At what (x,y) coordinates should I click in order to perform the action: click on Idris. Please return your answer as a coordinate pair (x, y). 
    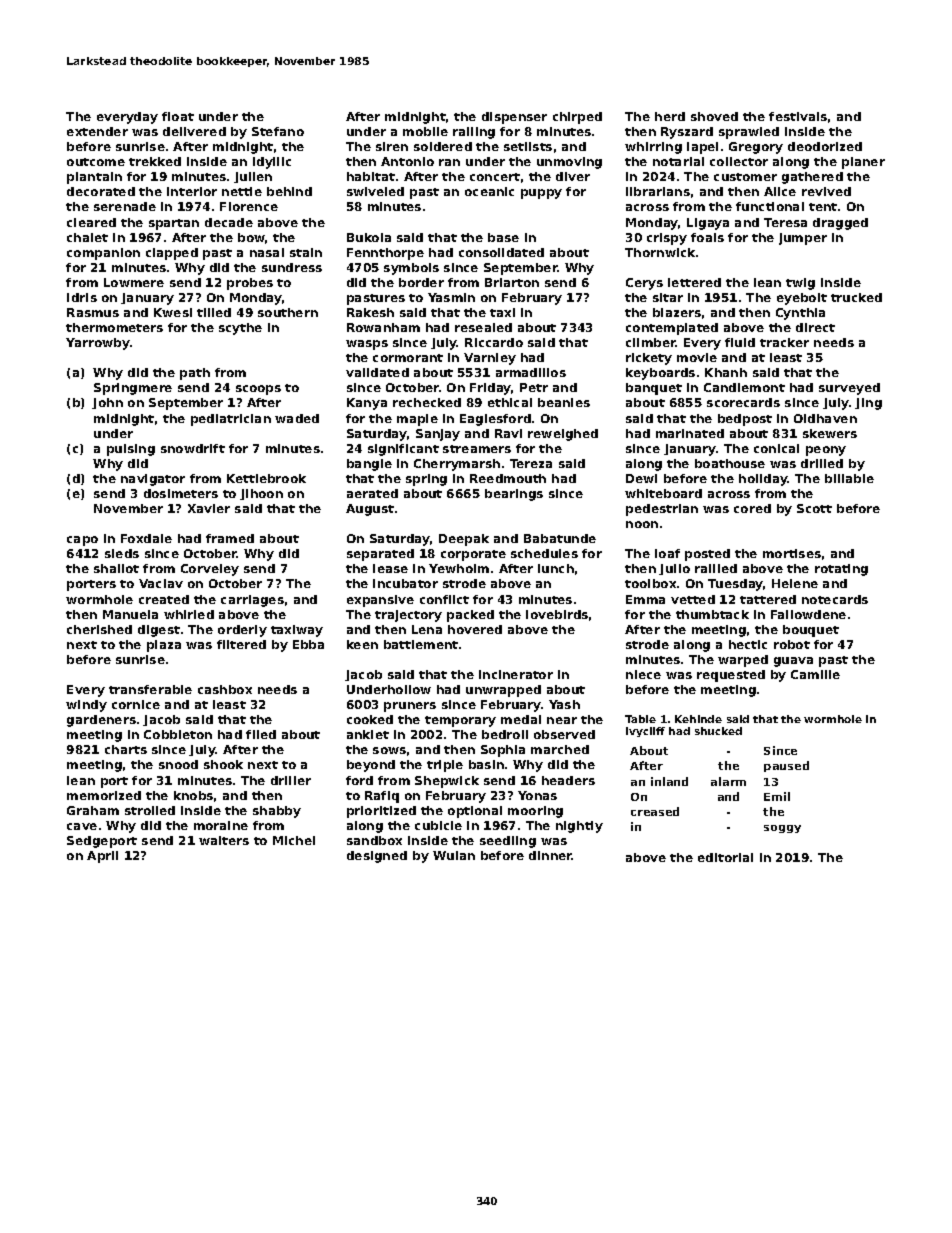
    Looking at the image, I should click on (82, 297).
